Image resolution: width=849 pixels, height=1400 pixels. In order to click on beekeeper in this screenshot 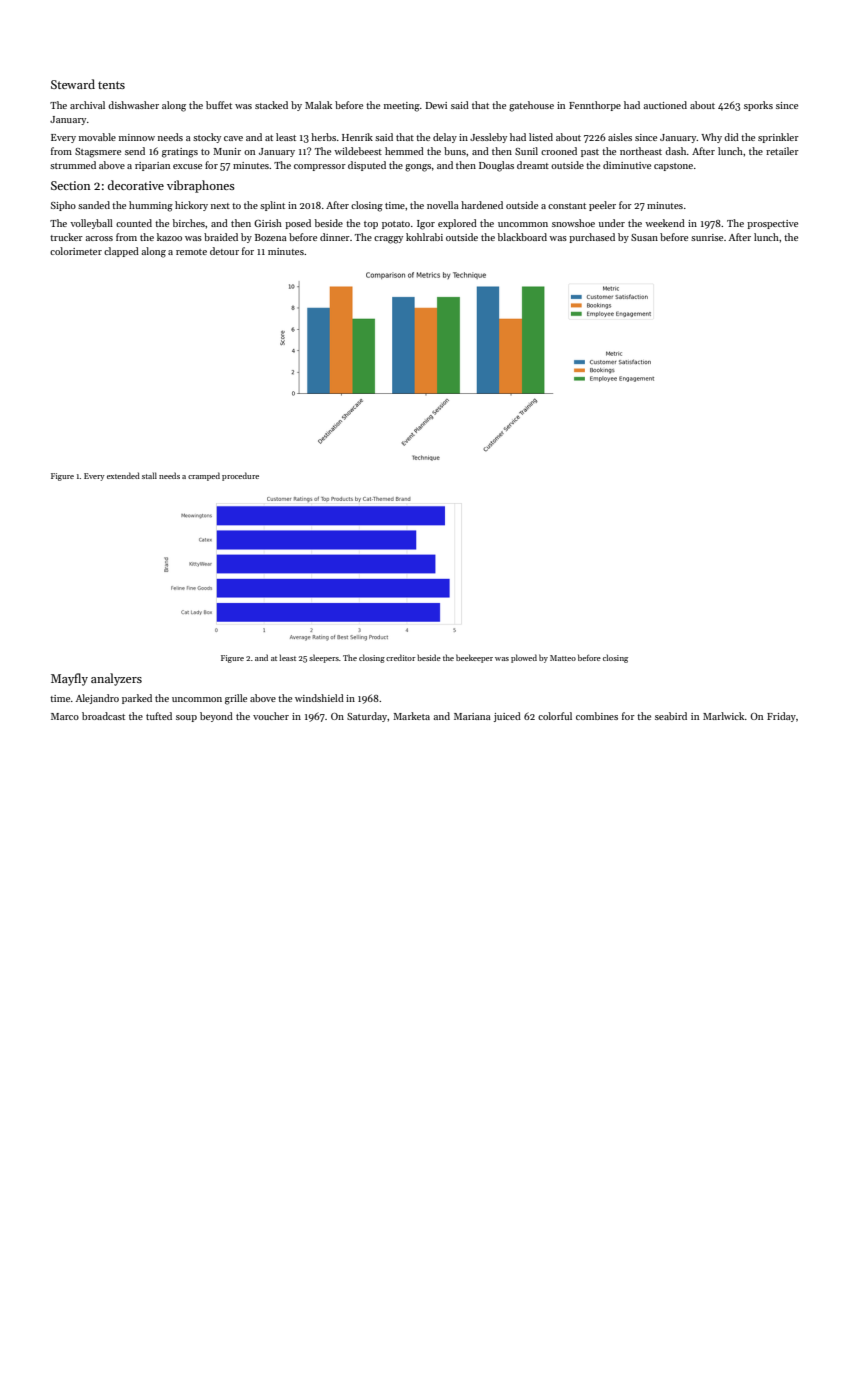, I will do `click(474, 658)`.
